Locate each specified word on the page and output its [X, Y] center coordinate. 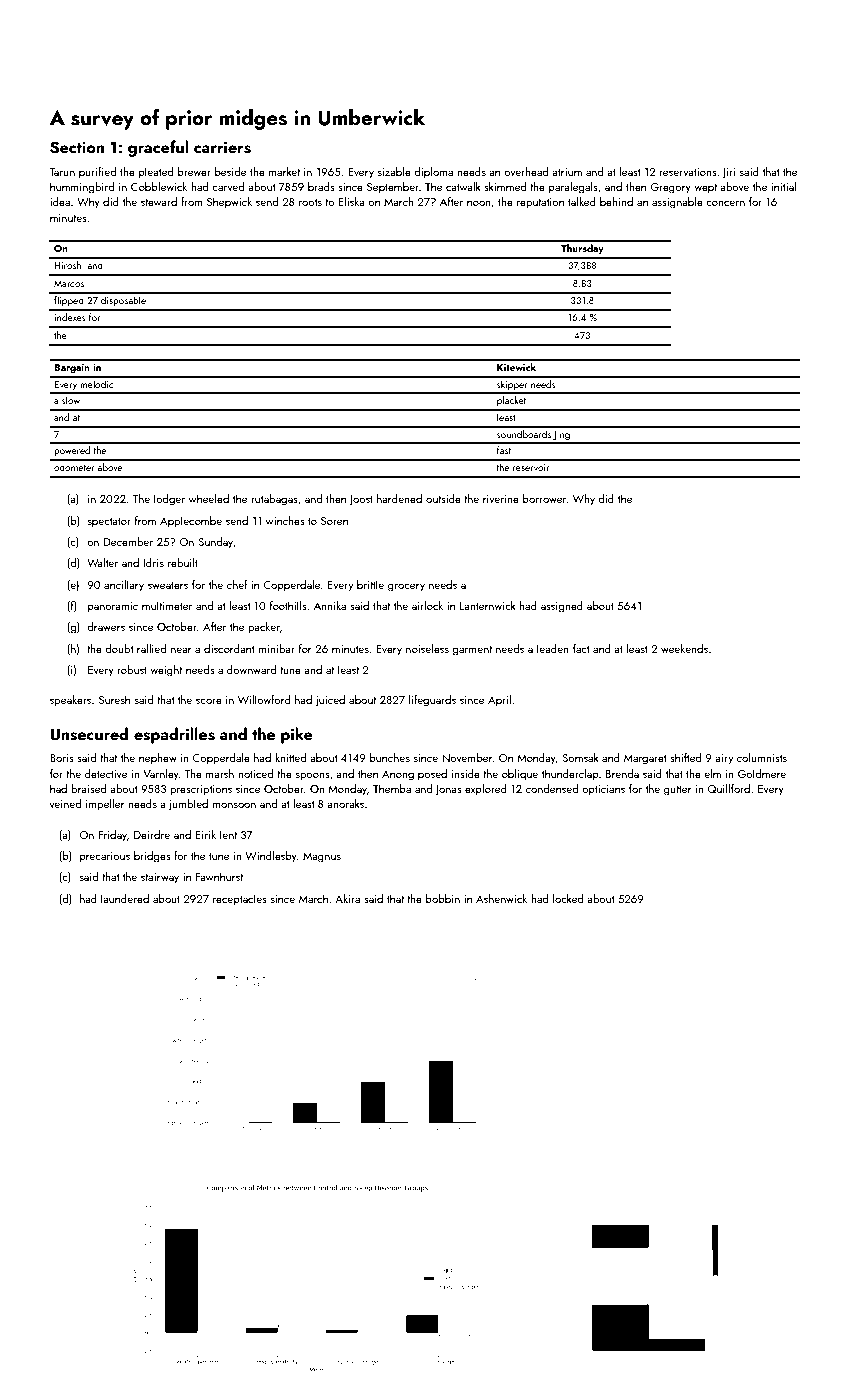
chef [237, 584]
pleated [156, 173]
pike [297, 735]
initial [783, 186]
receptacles [240, 900]
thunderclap [570, 775]
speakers [70, 701]
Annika [330, 605]
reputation [540, 203]
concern [725, 203]
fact [581, 648]
